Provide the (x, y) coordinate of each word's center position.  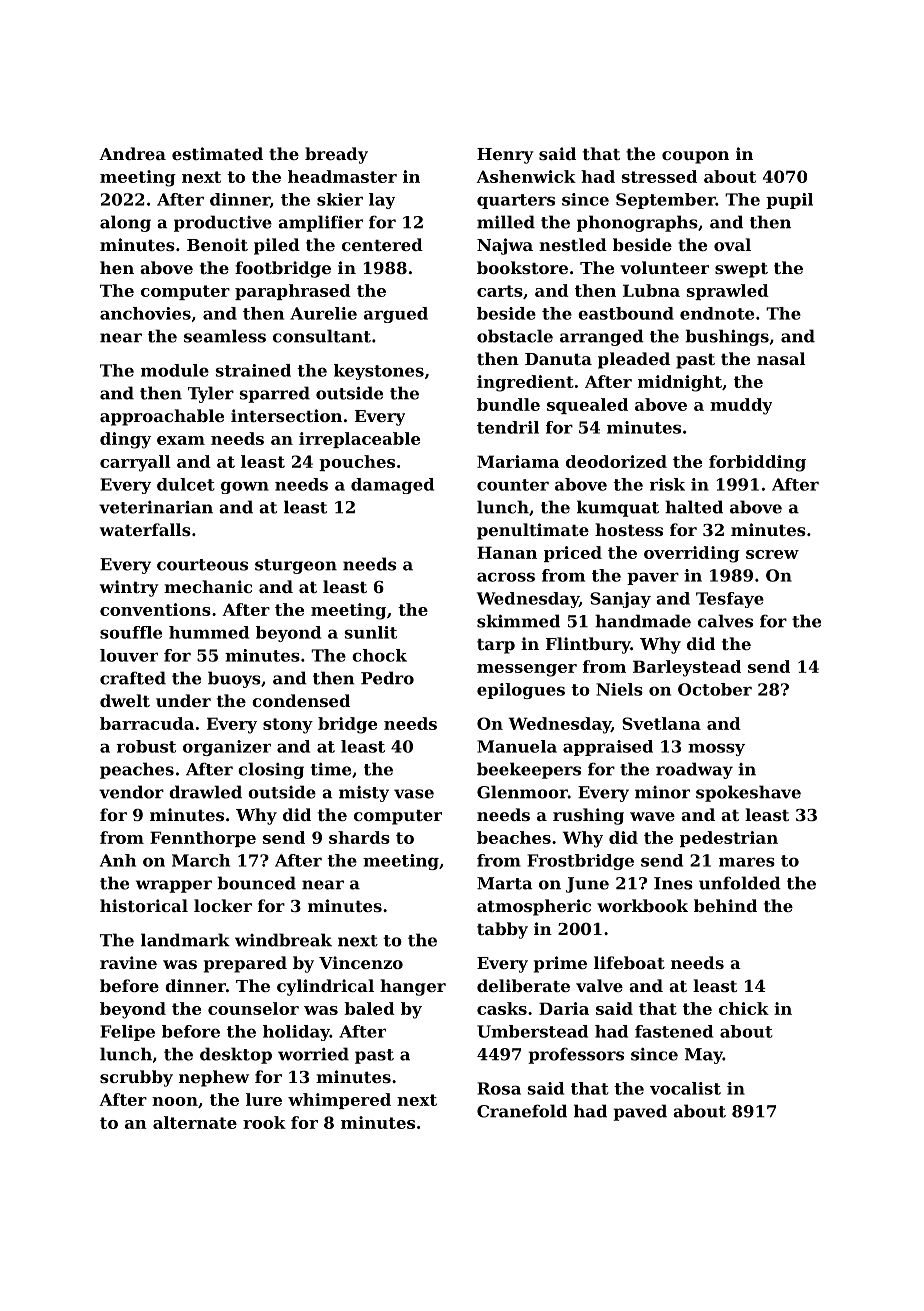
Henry (505, 156)
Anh (118, 860)
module (175, 370)
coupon (695, 157)
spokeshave (748, 793)
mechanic (208, 586)
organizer (227, 748)
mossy (716, 749)
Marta (504, 883)
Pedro (387, 678)
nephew (214, 1078)
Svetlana (661, 723)
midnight (680, 383)
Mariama (518, 461)
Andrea (132, 153)
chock (379, 655)
